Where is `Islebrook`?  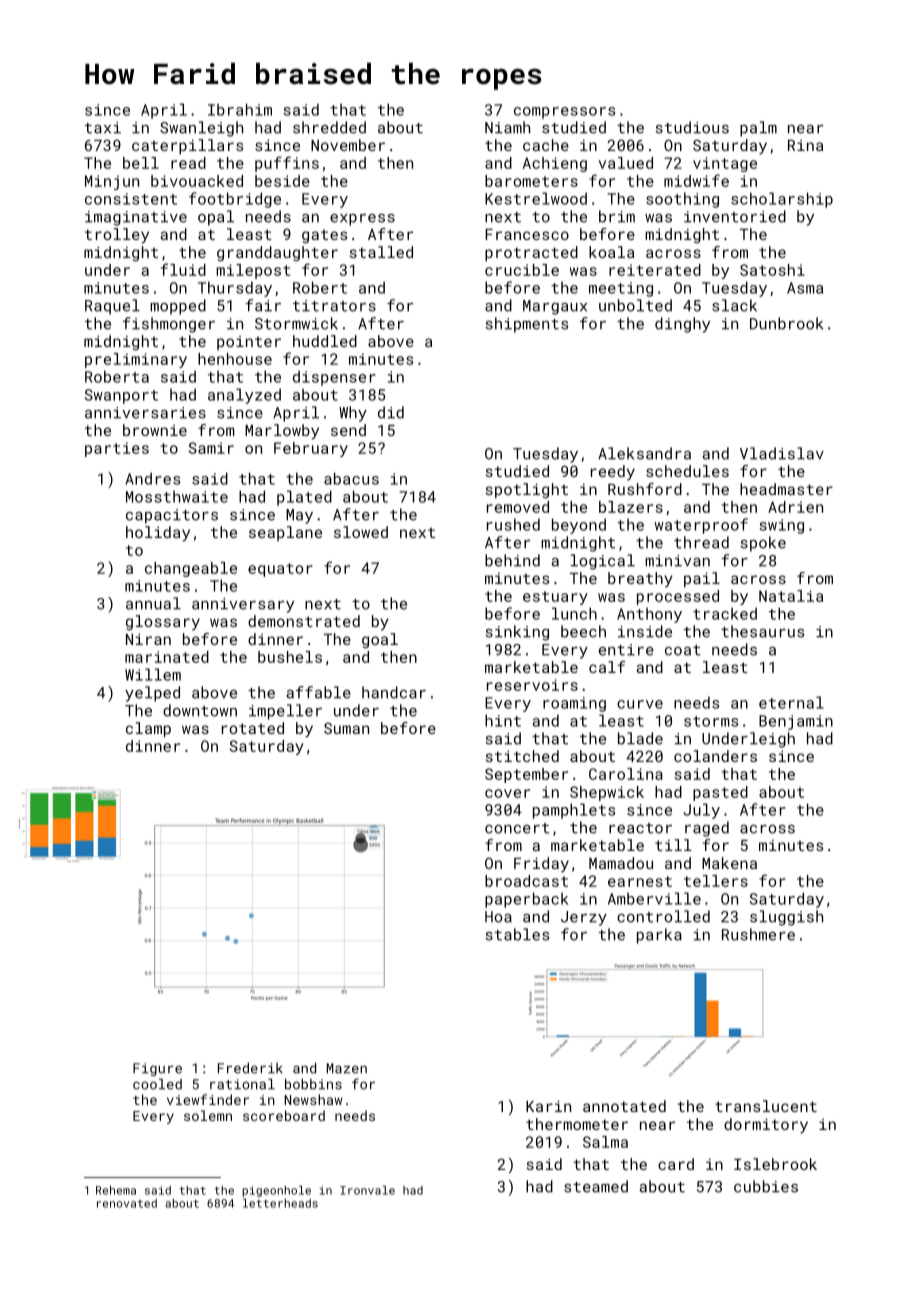 Islebrook is located at coordinates (775, 1164).
